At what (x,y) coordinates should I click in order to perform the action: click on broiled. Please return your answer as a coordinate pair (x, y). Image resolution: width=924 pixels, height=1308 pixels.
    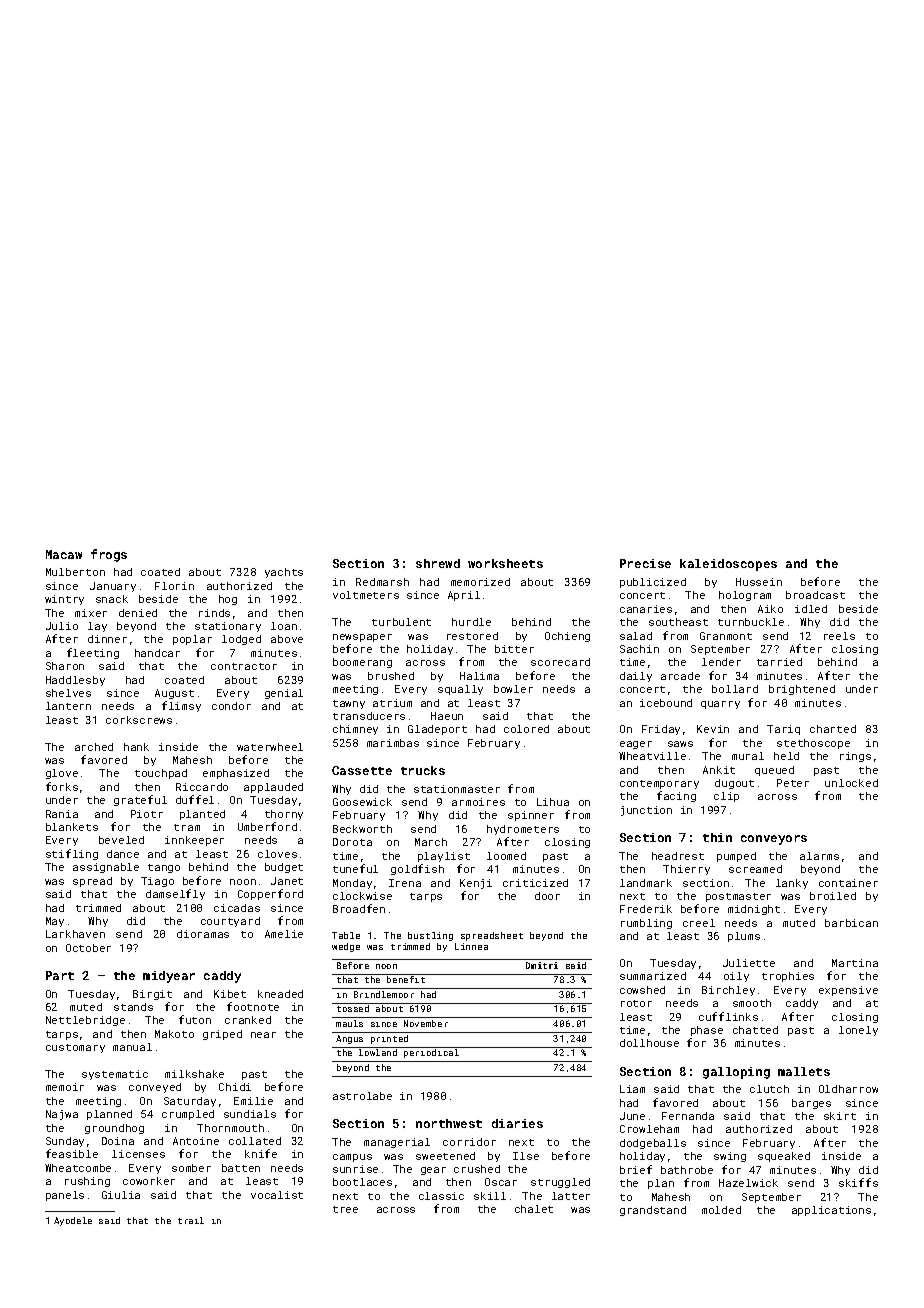
    Looking at the image, I should click on (833, 896).
